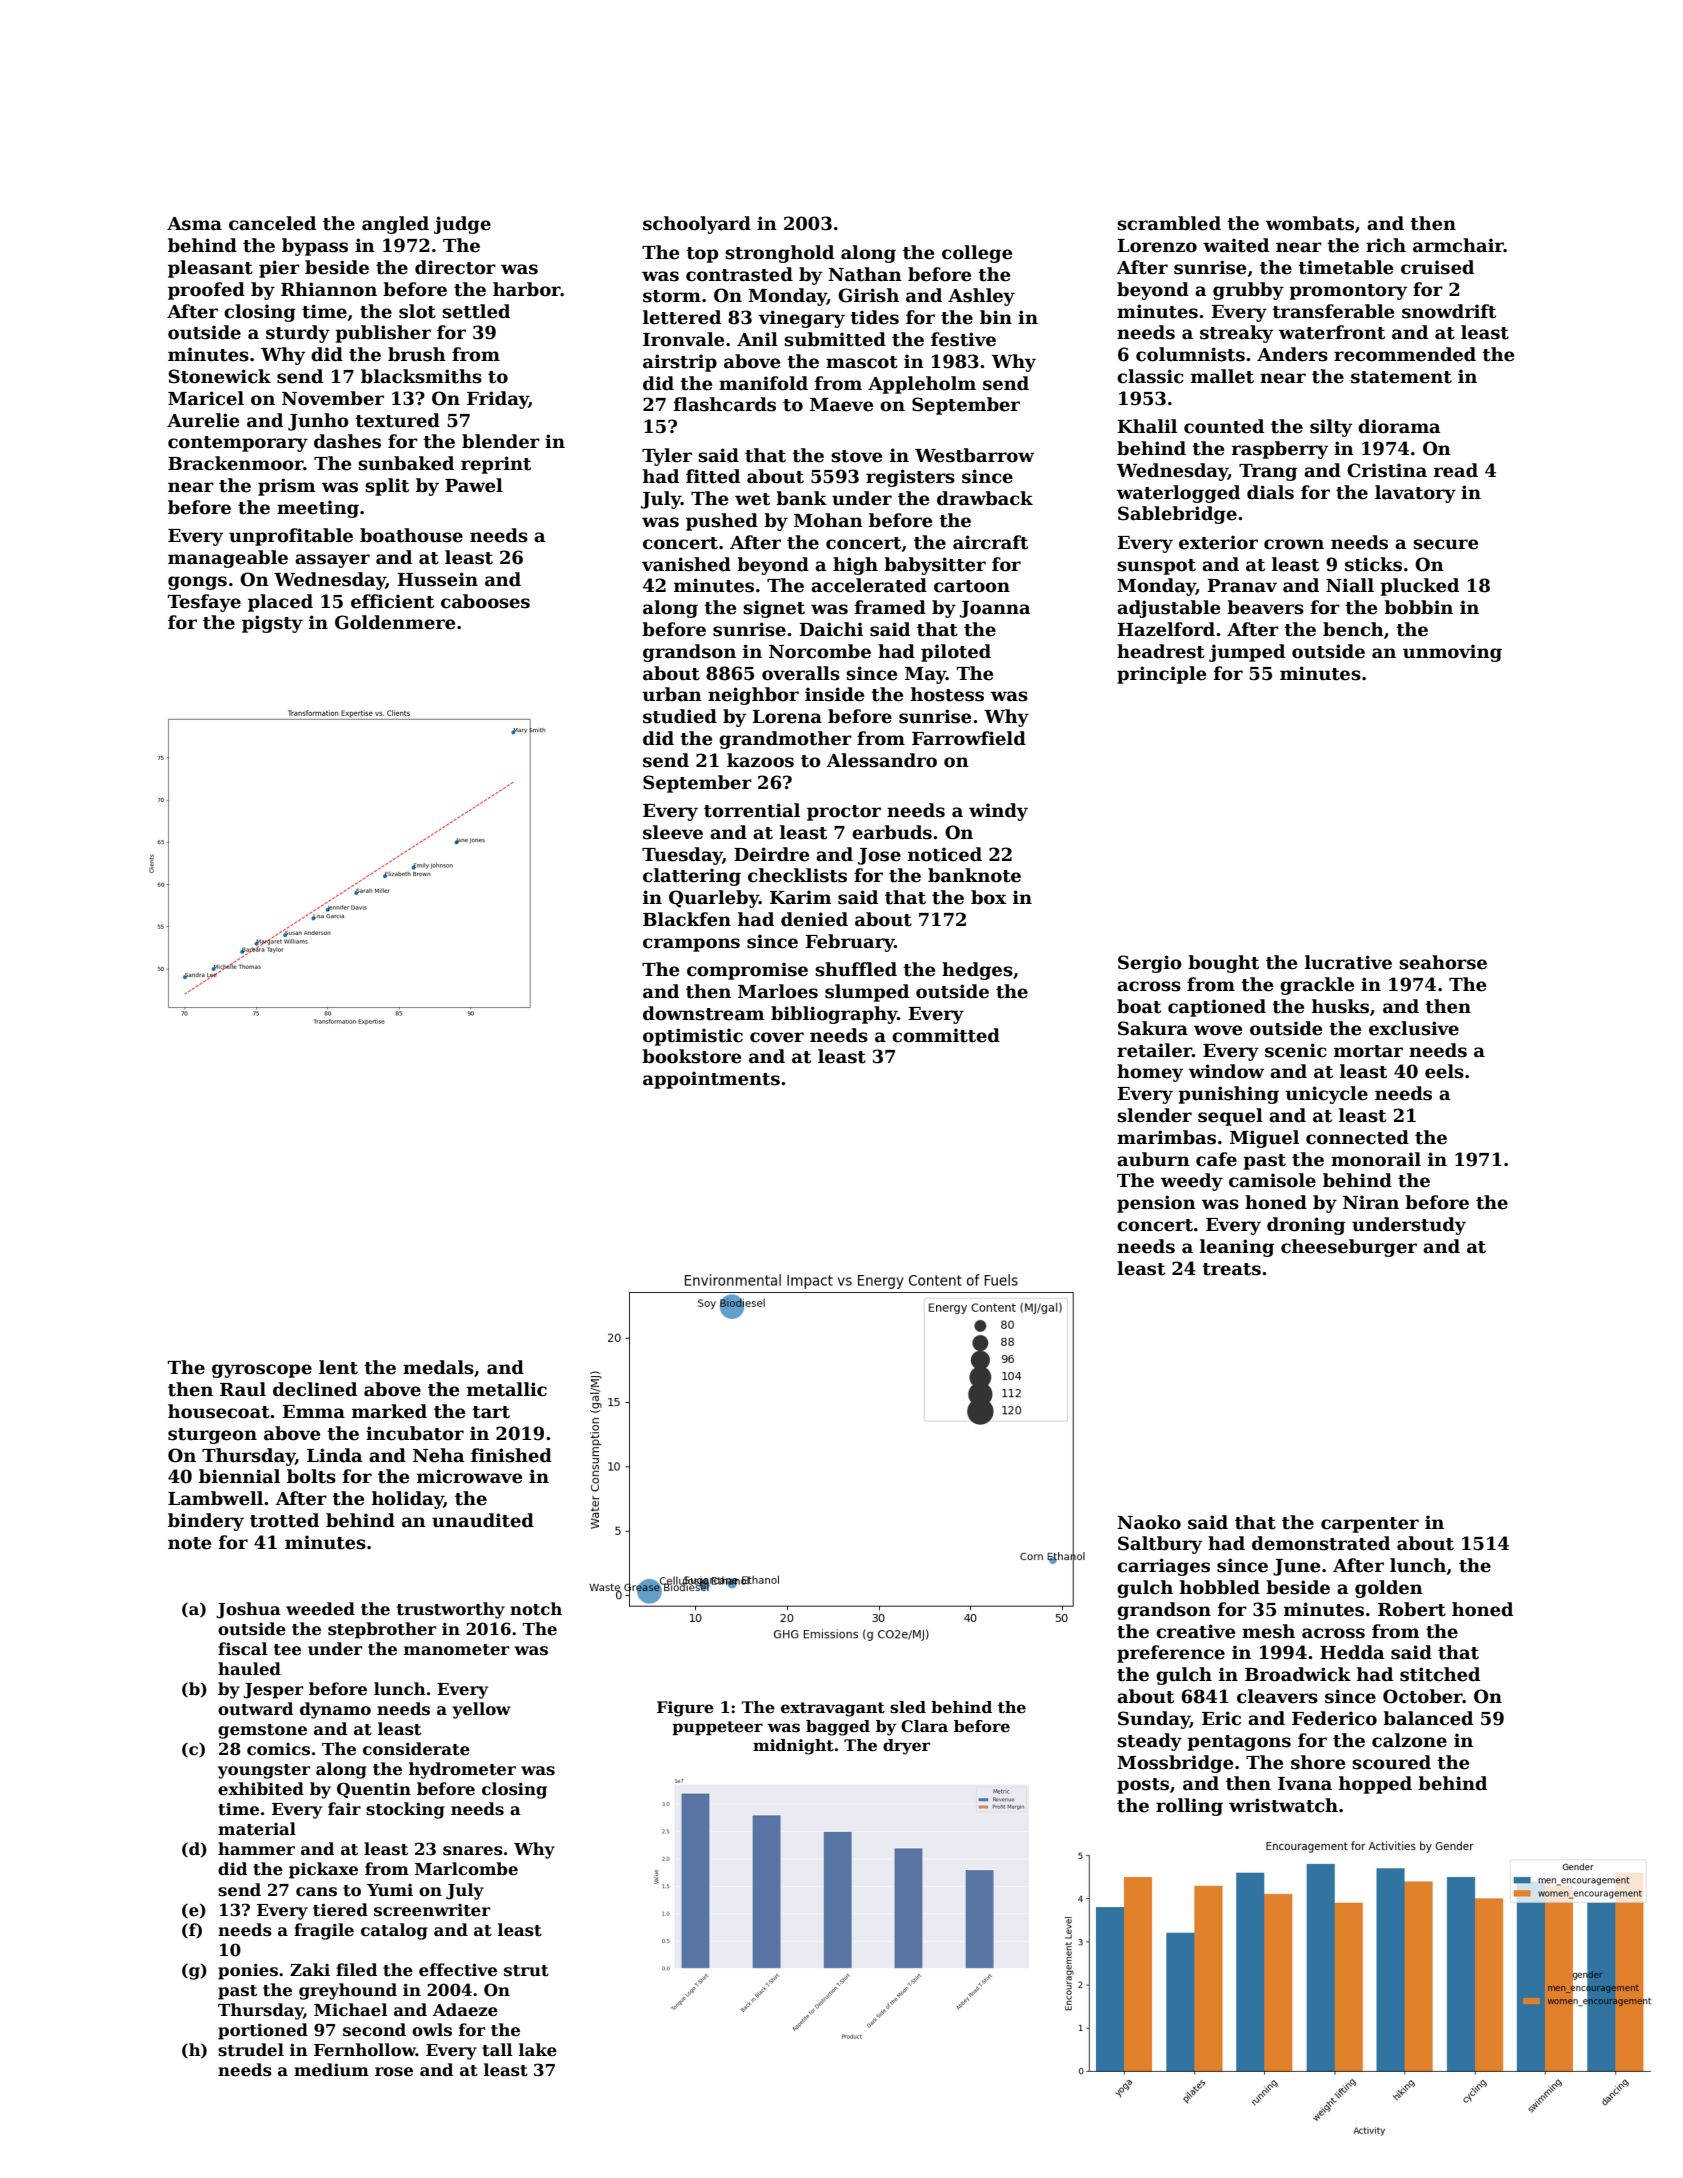 This page has height=2178, width=1683. I want to click on schoolyard, so click(697, 225).
